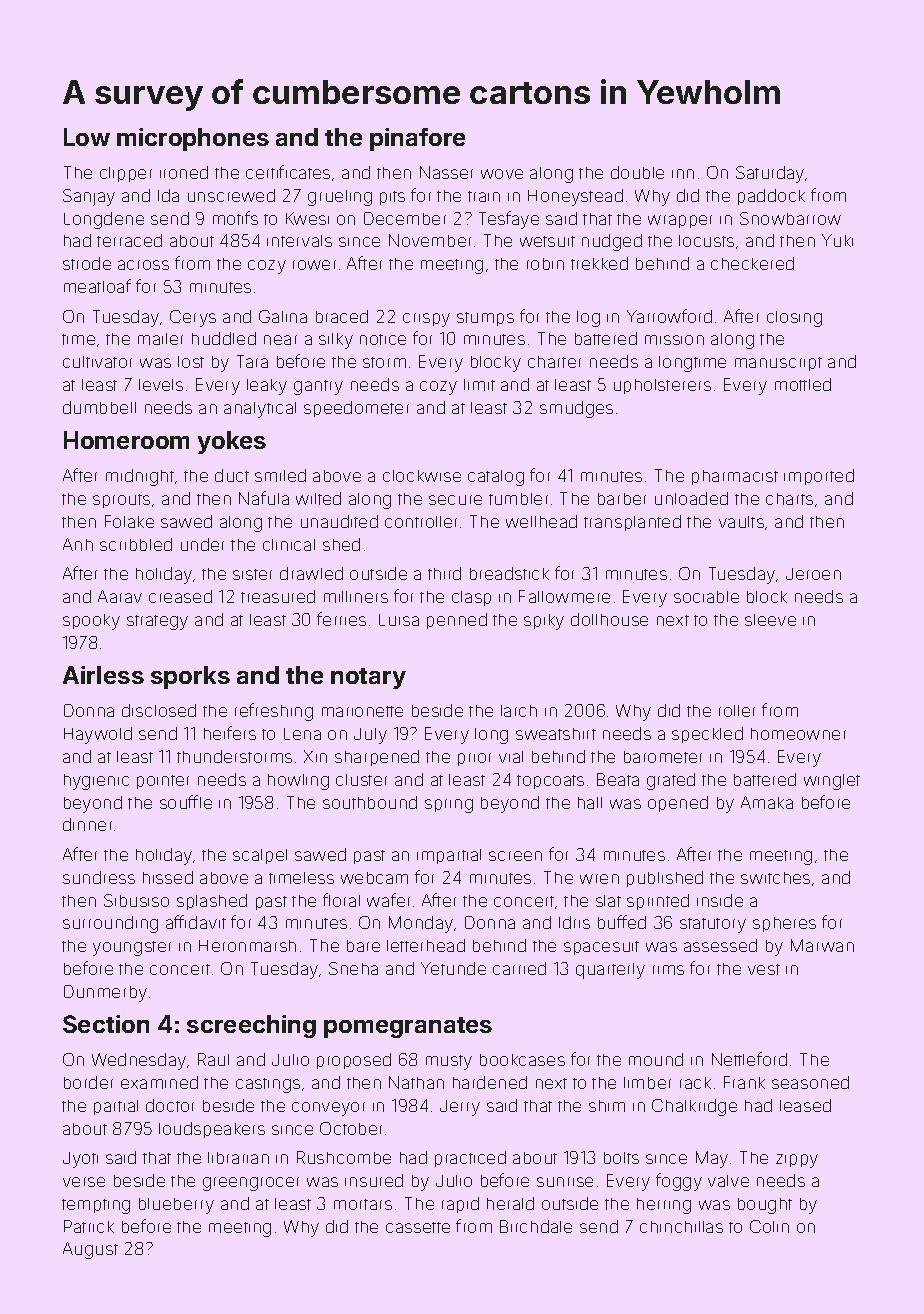  Describe the element at coordinates (180, 596) in the screenshot. I see `creased` at that location.
